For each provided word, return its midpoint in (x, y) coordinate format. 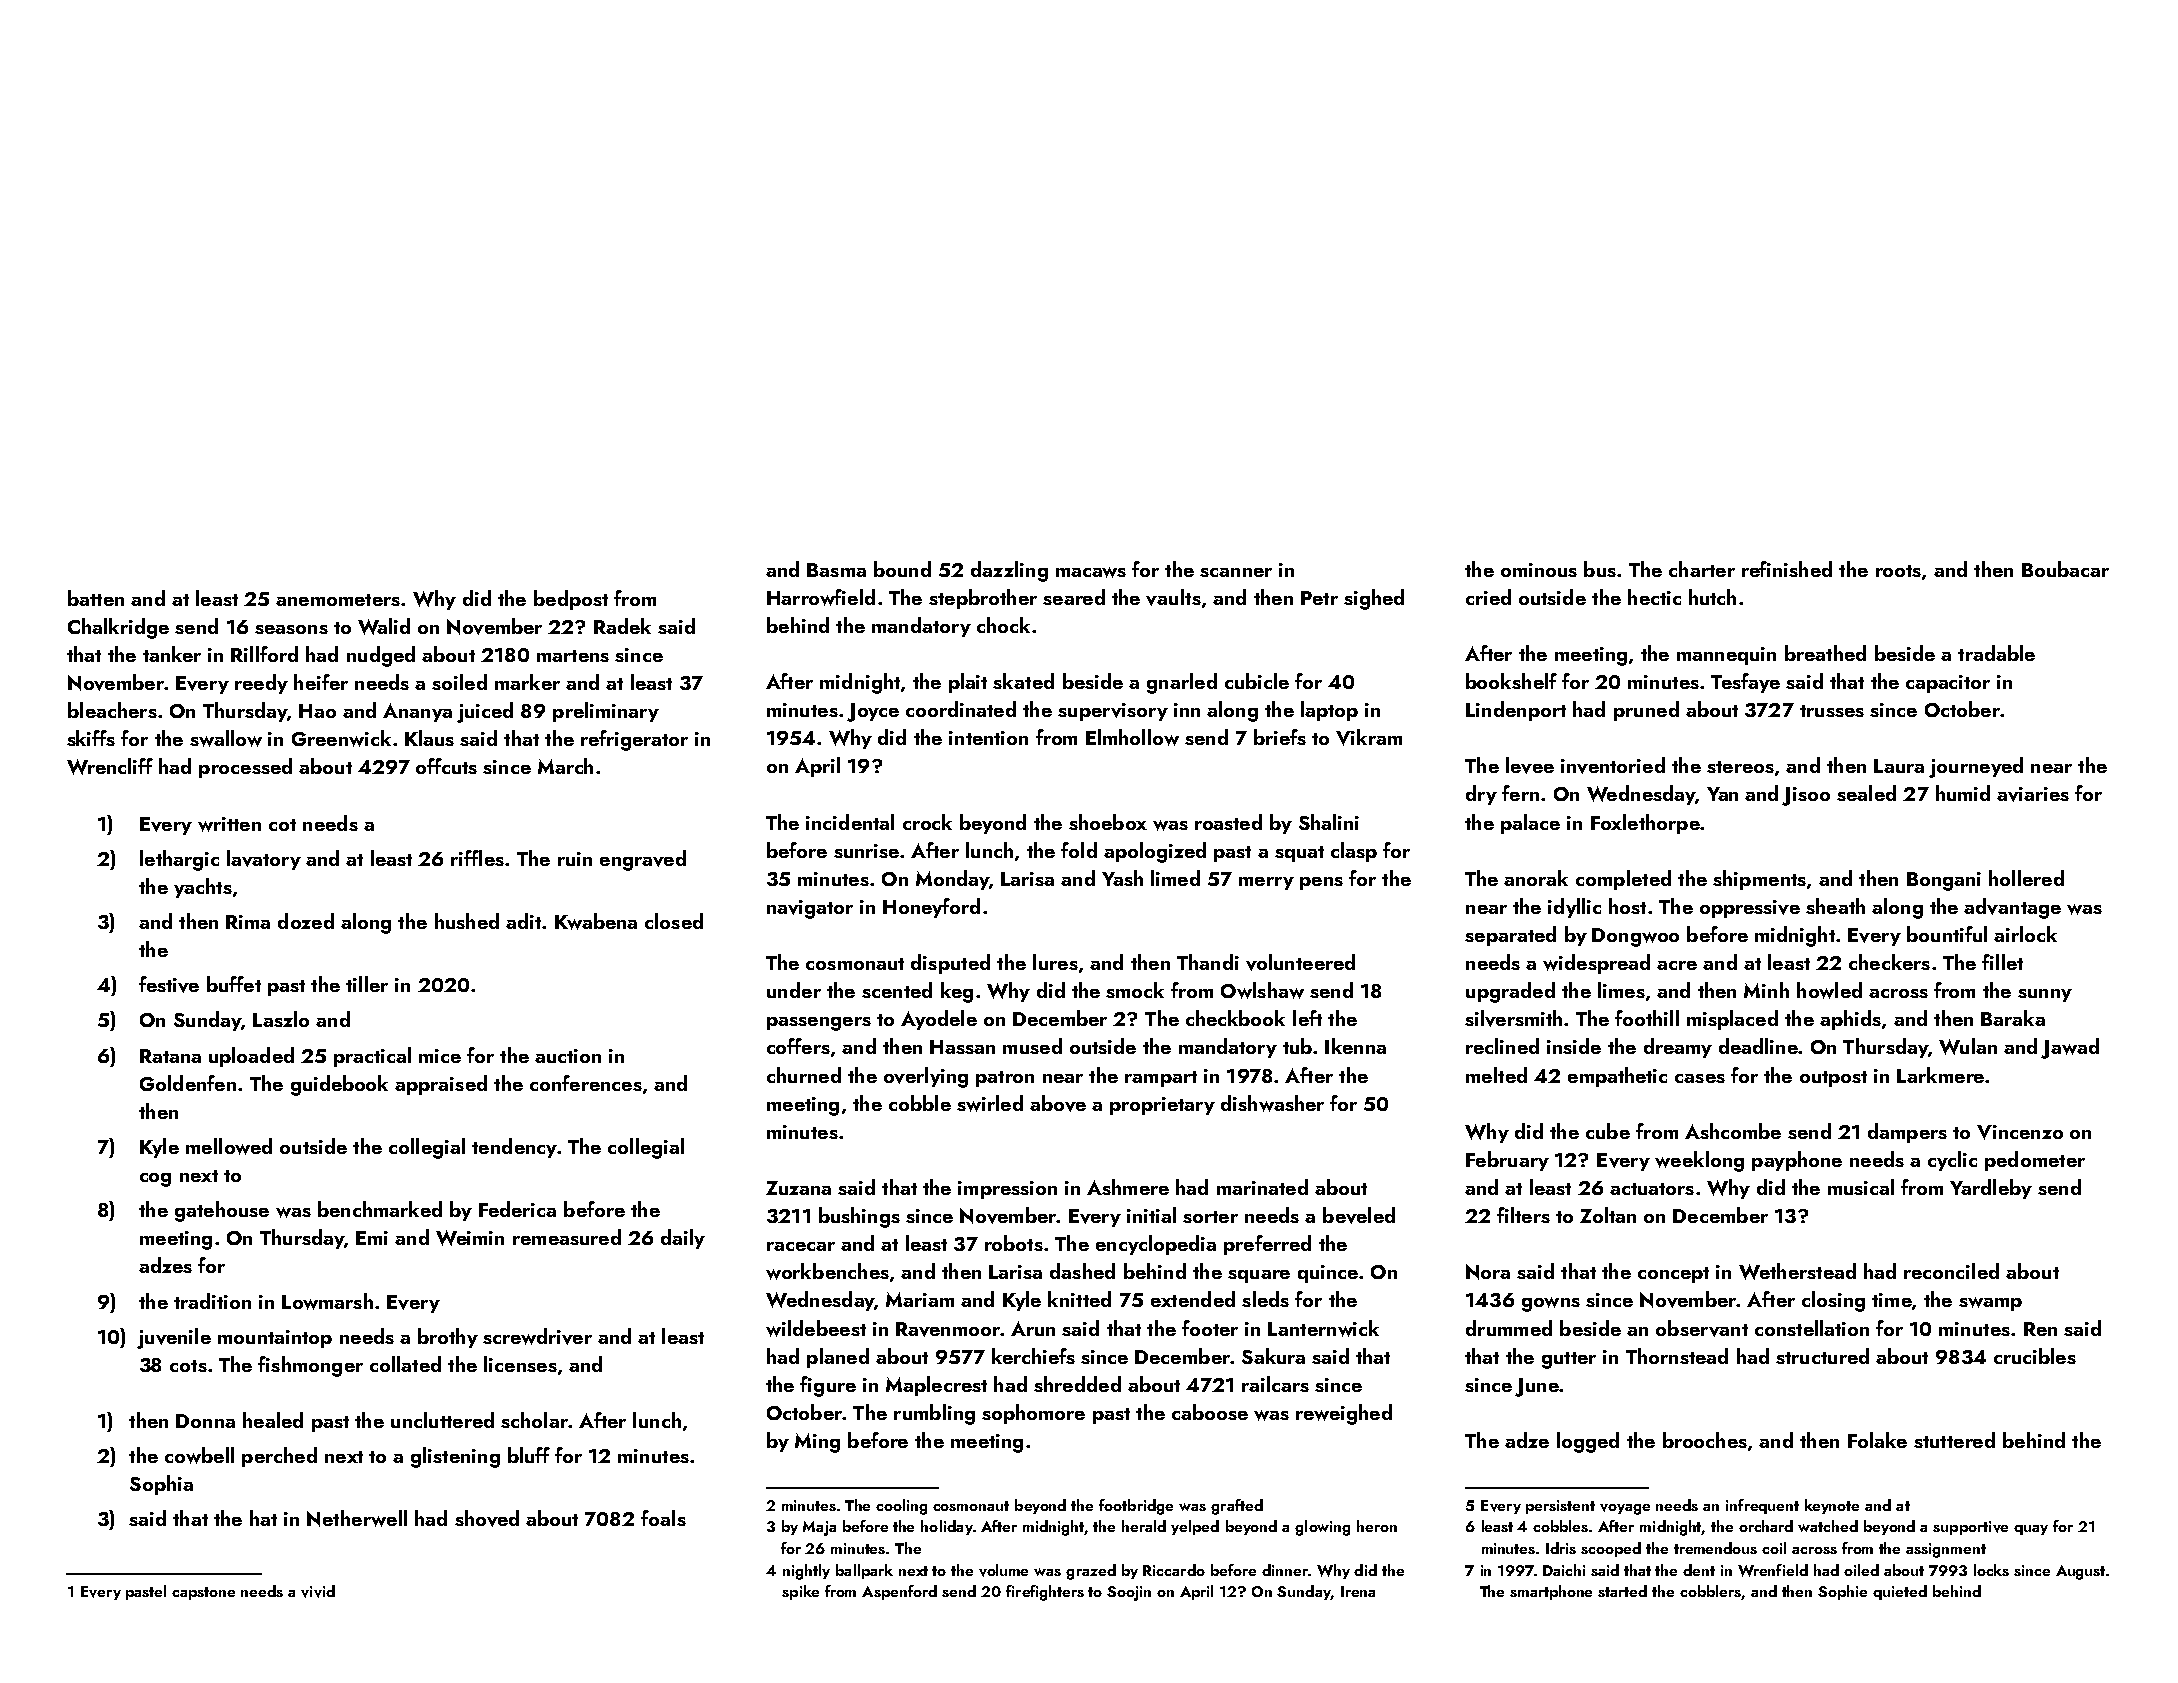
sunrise (866, 851)
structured (1822, 1356)
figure (828, 1386)
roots (1898, 571)
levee (1530, 765)
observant (1702, 1328)
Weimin (470, 1238)
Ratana (170, 1056)
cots (188, 1366)
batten (96, 598)
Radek (622, 626)
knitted (1079, 1299)
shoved (487, 1518)
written (229, 824)
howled (1829, 990)
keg (957, 992)
